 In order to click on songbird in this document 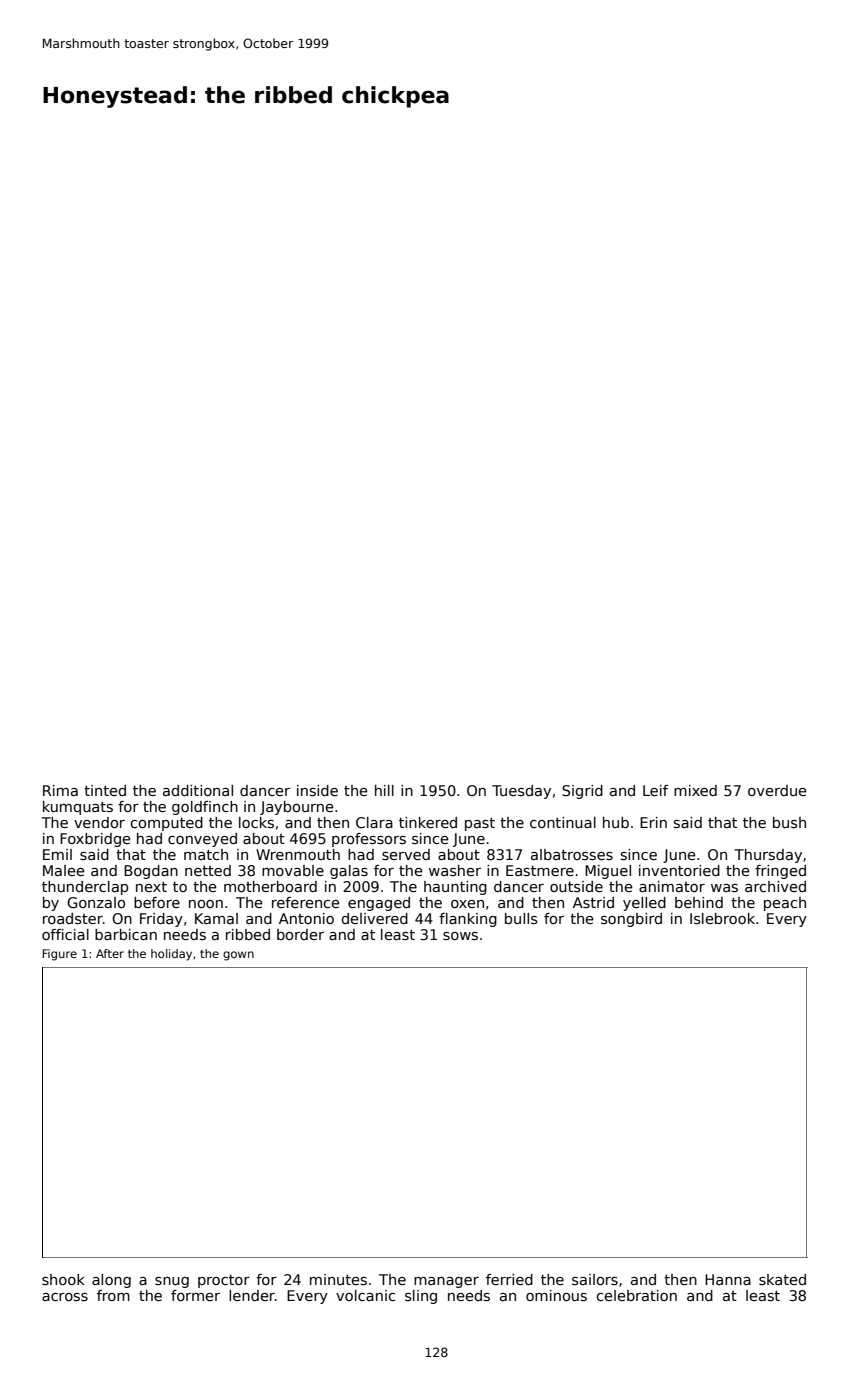, I will do `click(631, 920)`.
